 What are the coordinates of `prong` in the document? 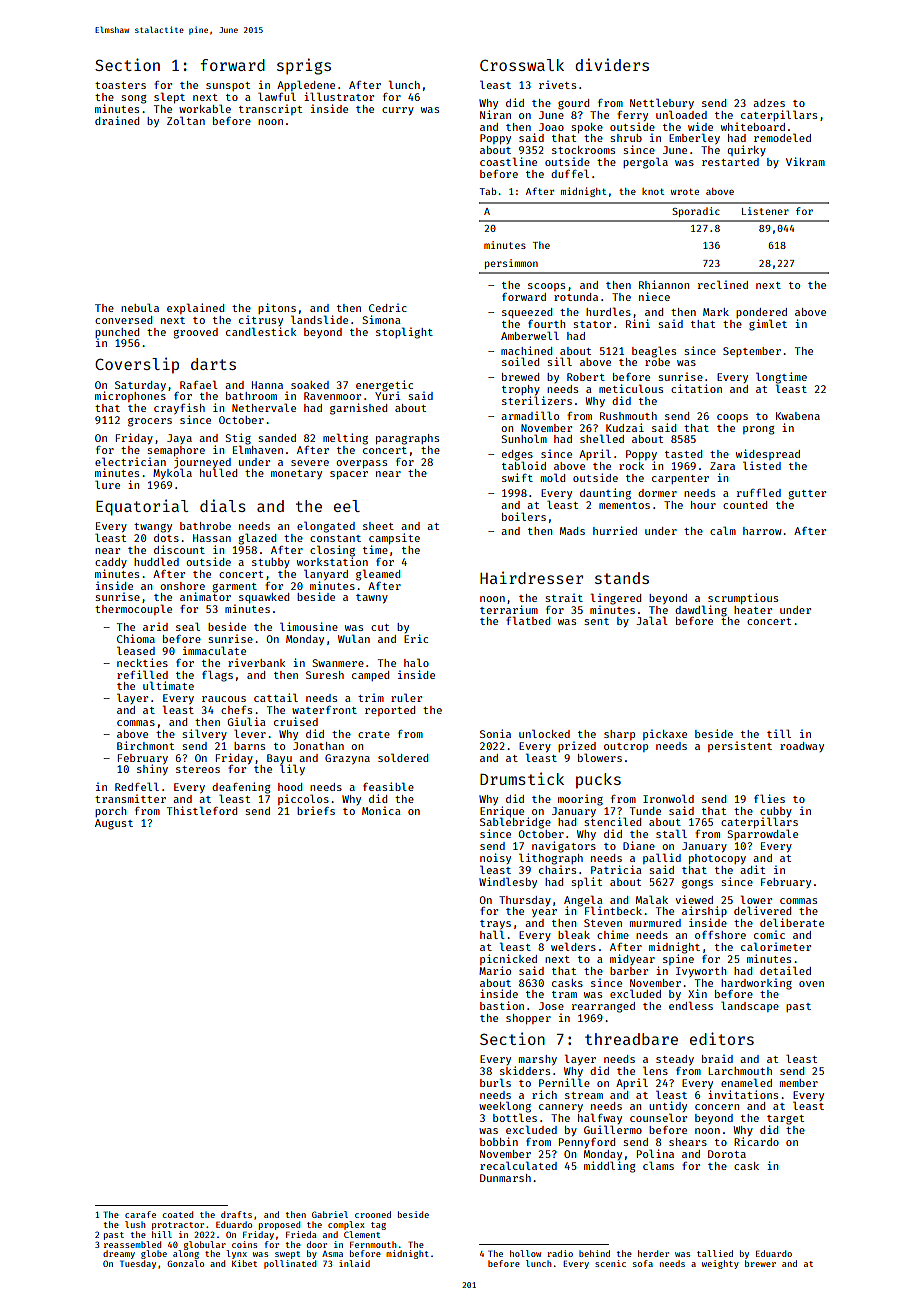 It's located at (758, 430).
